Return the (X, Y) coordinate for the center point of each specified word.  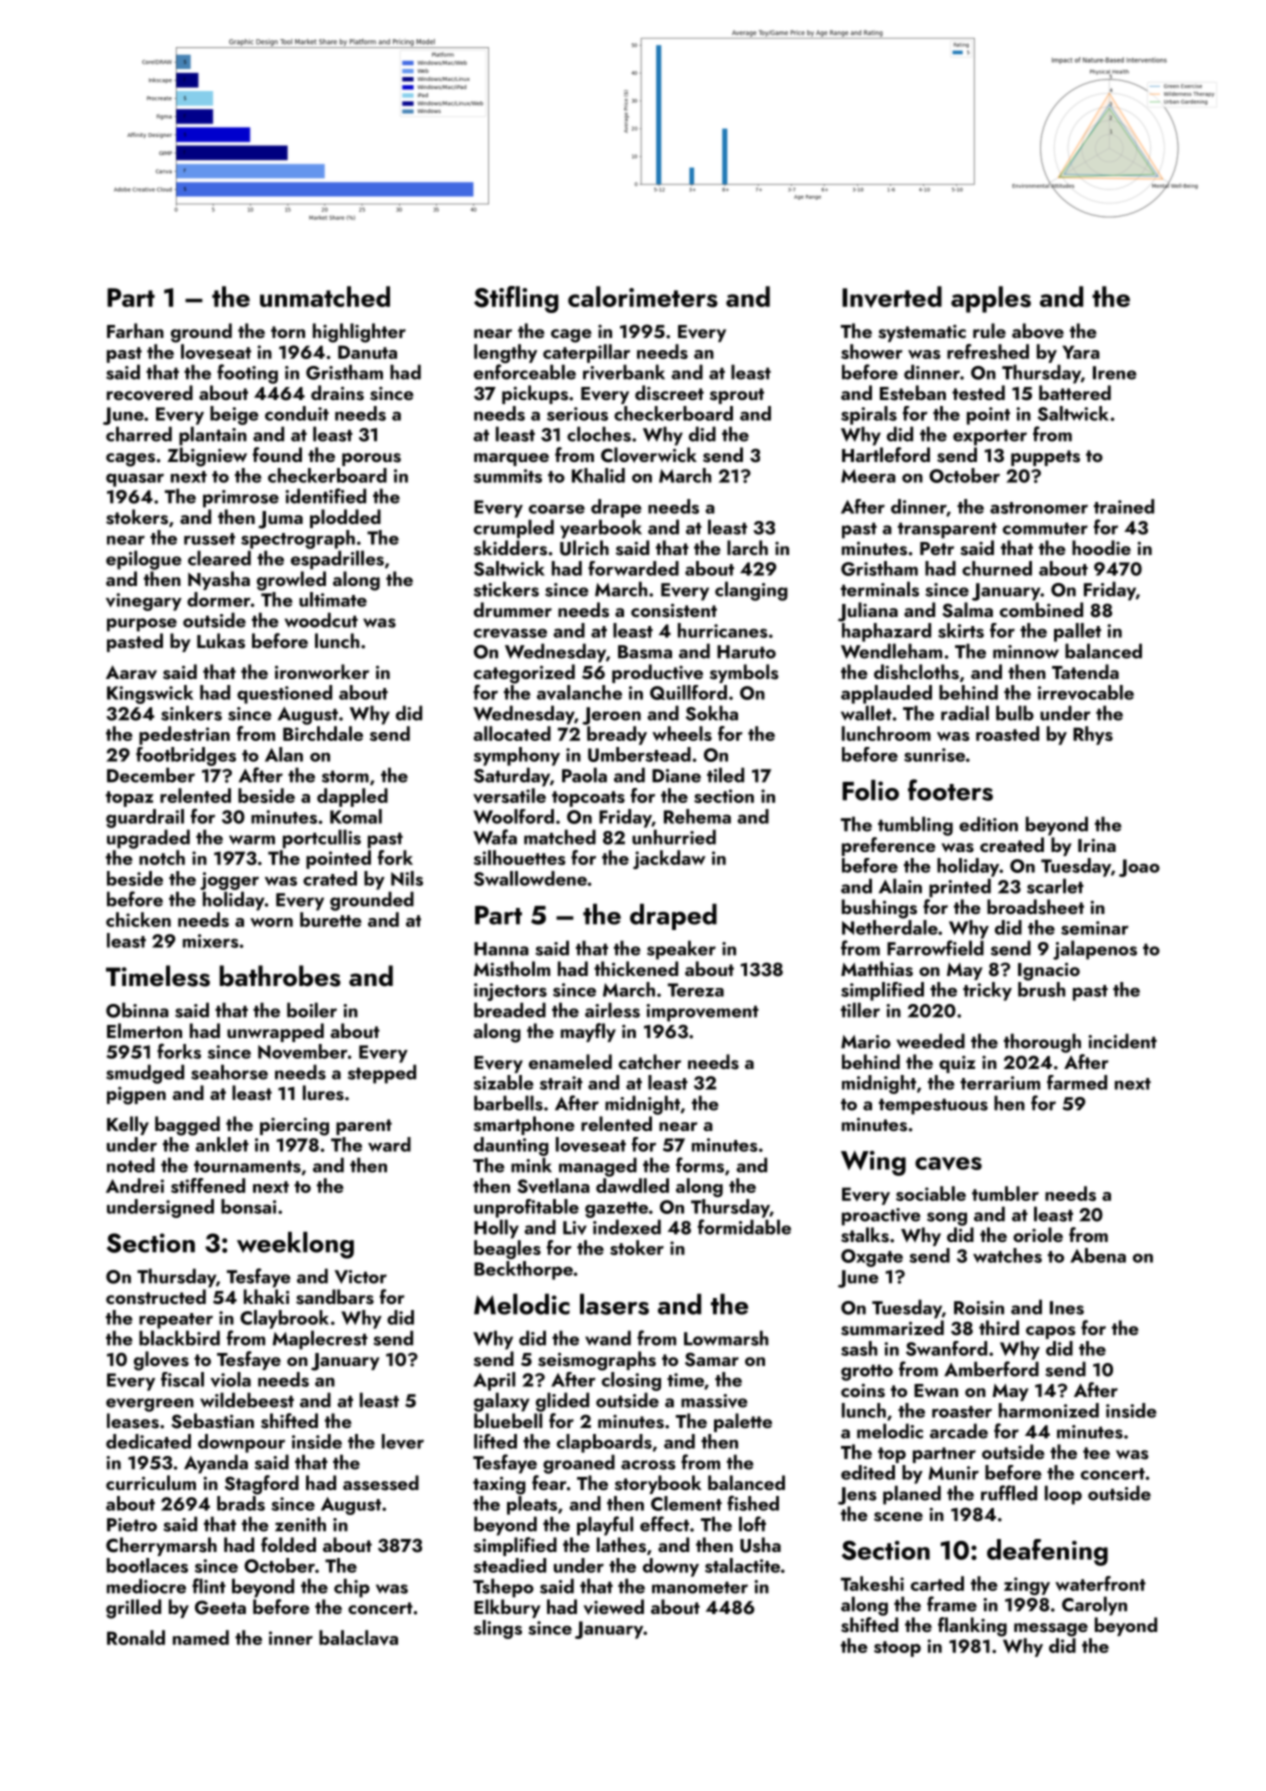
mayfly (588, 1032)
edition (988, 824)
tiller (860, 1010)
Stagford (262, 1485)
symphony (517, 756)
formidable (744, 1227)
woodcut (321, 620)
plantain (213, 436)
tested (978, 393)
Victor (360, 1277)
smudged (145, 1074)
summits (508, 476)
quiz (957, 1064)
